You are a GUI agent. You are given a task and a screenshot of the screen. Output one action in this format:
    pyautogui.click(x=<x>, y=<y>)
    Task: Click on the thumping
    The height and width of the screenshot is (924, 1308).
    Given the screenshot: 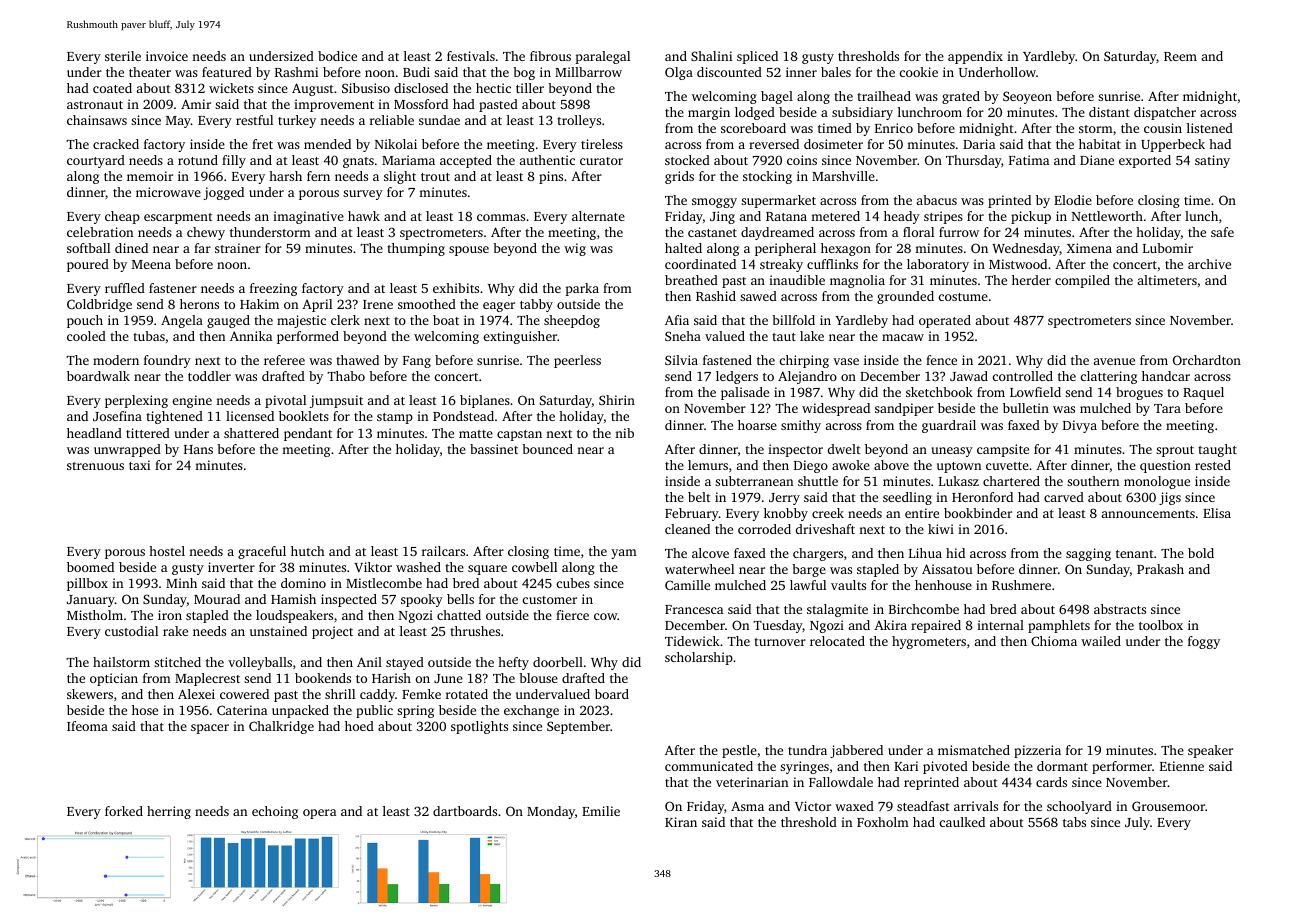 What is the action you would take?
    pyautogui.click(x=416, y=249)
